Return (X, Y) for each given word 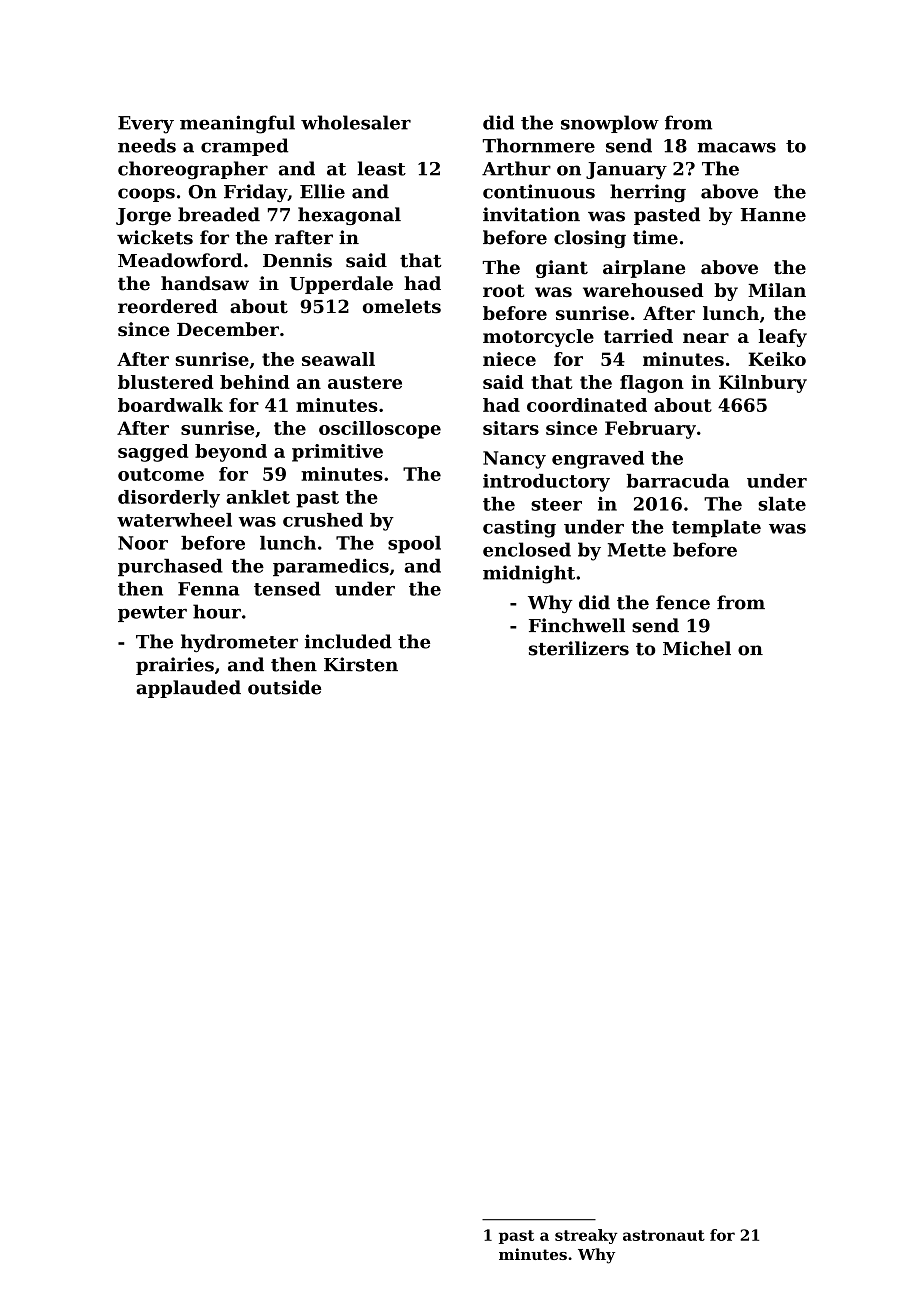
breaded (219, 214)
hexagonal (349, 216)
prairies (175, 666)
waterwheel (174, 520)
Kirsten (361, 664)
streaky (586, 1236)
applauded (188, 689)
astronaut (664, 1235)
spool (414, 545)
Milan (777, 290)
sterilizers (579, 648)
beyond (231, 453)
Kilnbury (763, 384)
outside (284, 687)
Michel (697, 648)
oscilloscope (380, 430)
